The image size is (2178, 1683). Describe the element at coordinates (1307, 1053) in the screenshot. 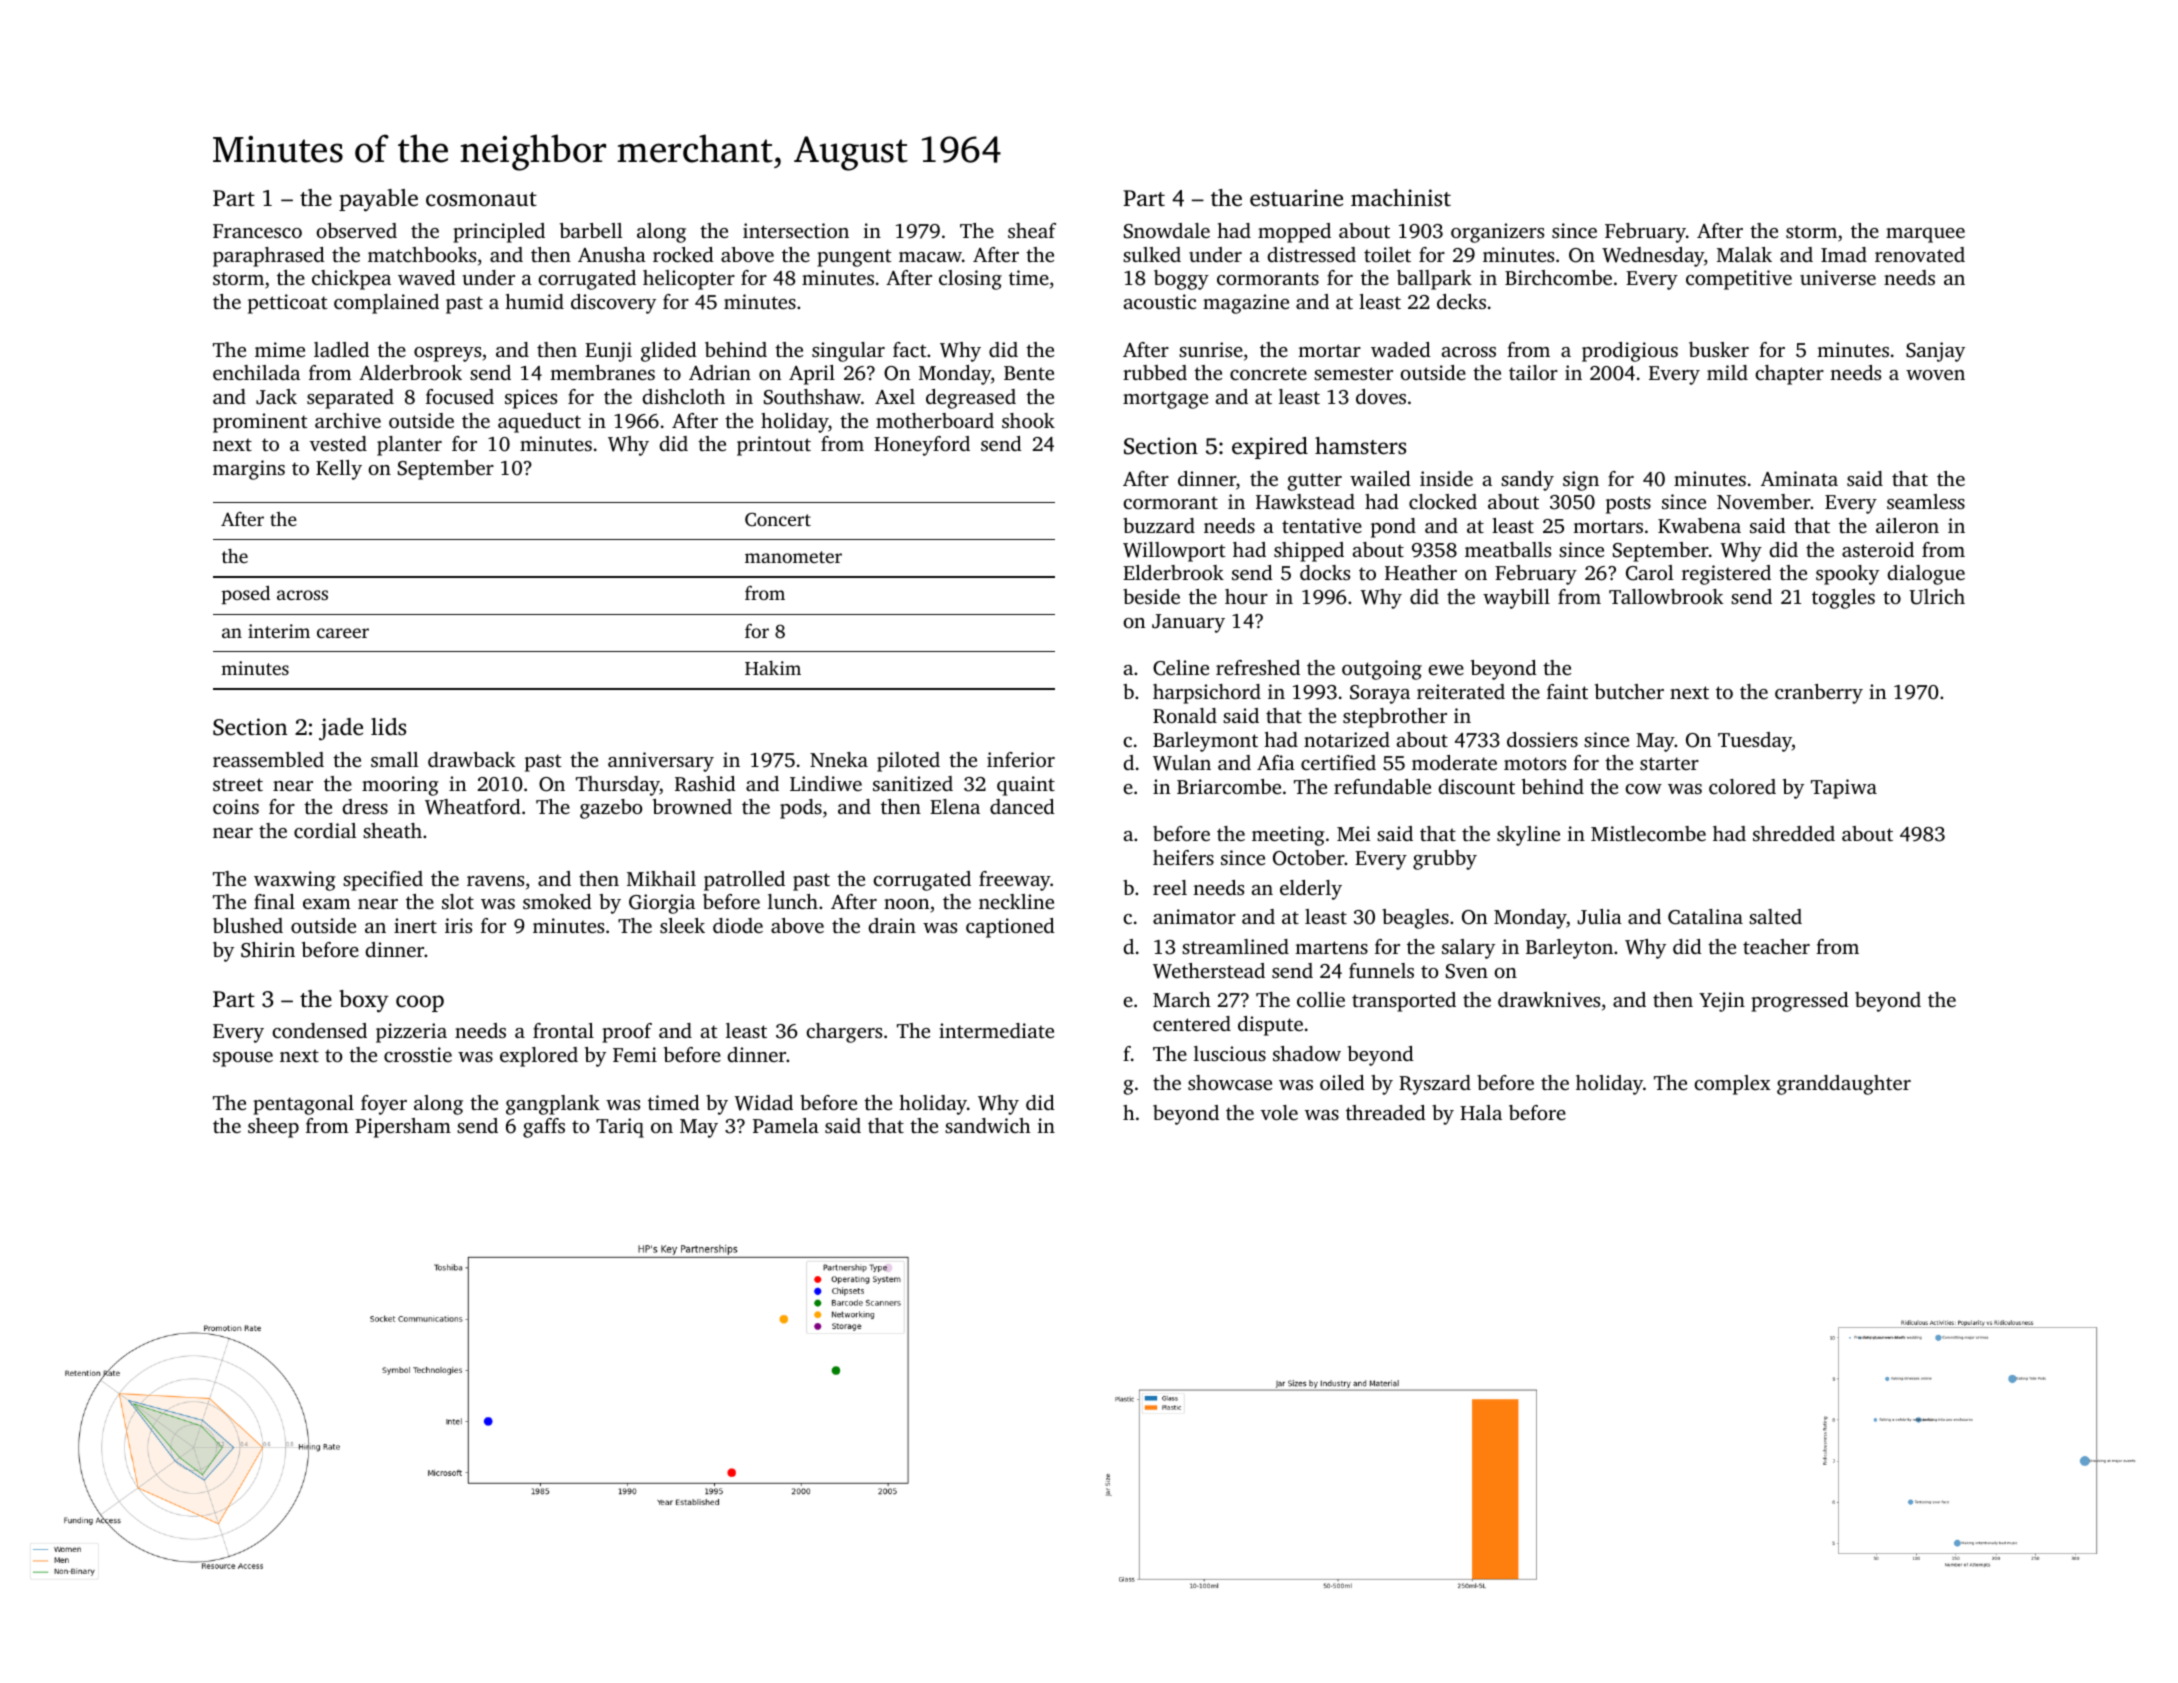

I see `shadow` at that location.
